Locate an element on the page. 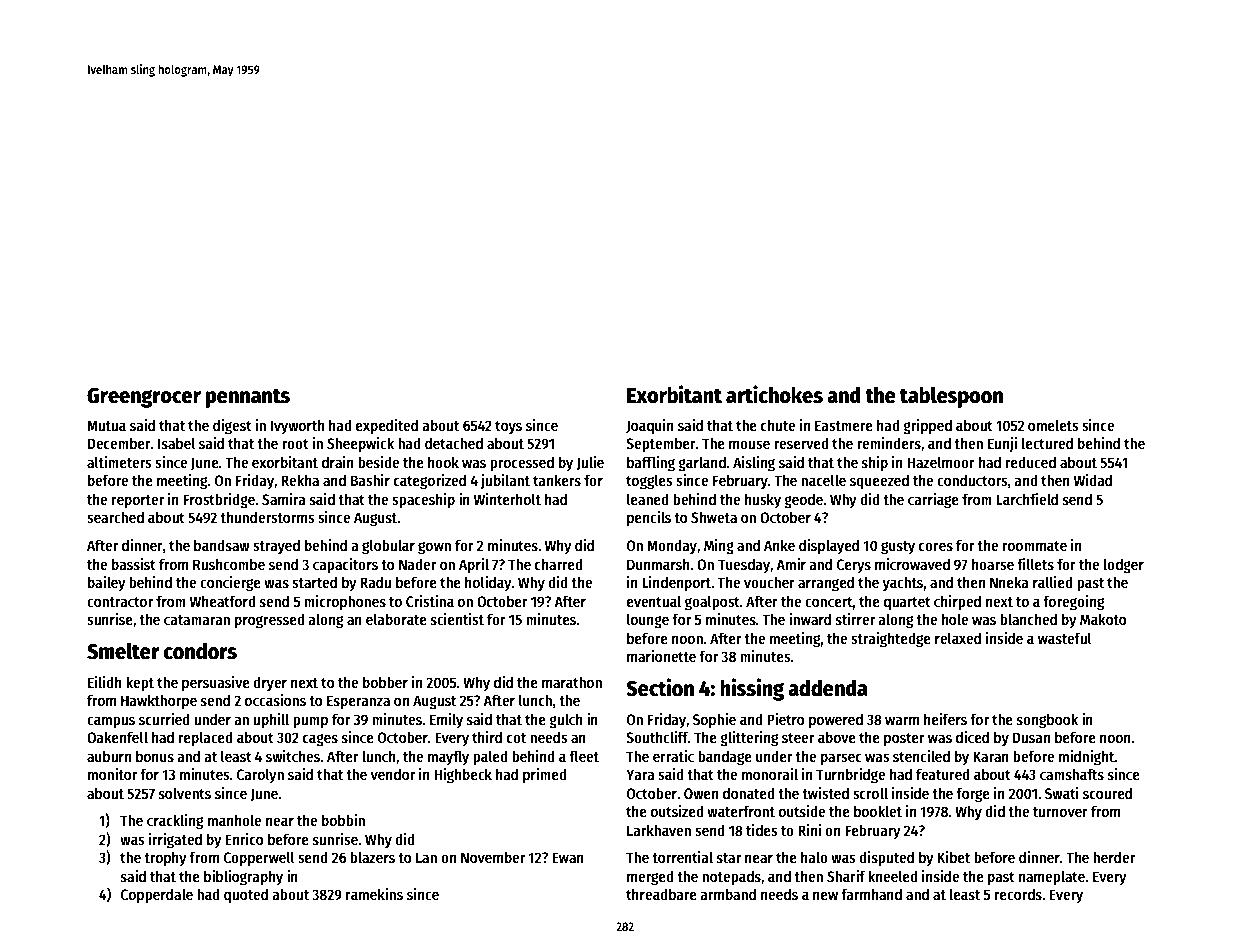  pennants is located at coordinates (248, 398).
